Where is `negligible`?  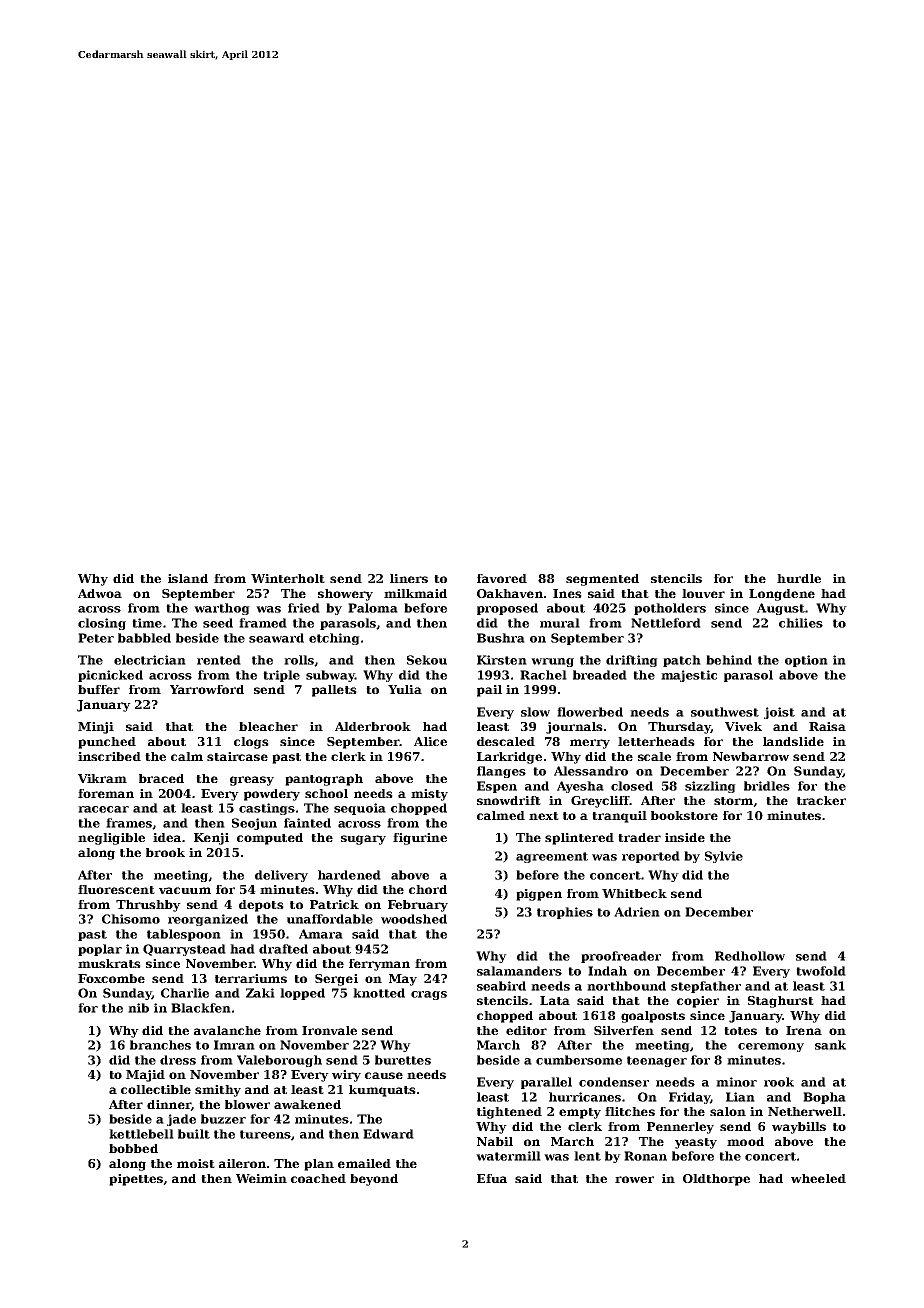 negligible is located at coordinates (111, 839).
